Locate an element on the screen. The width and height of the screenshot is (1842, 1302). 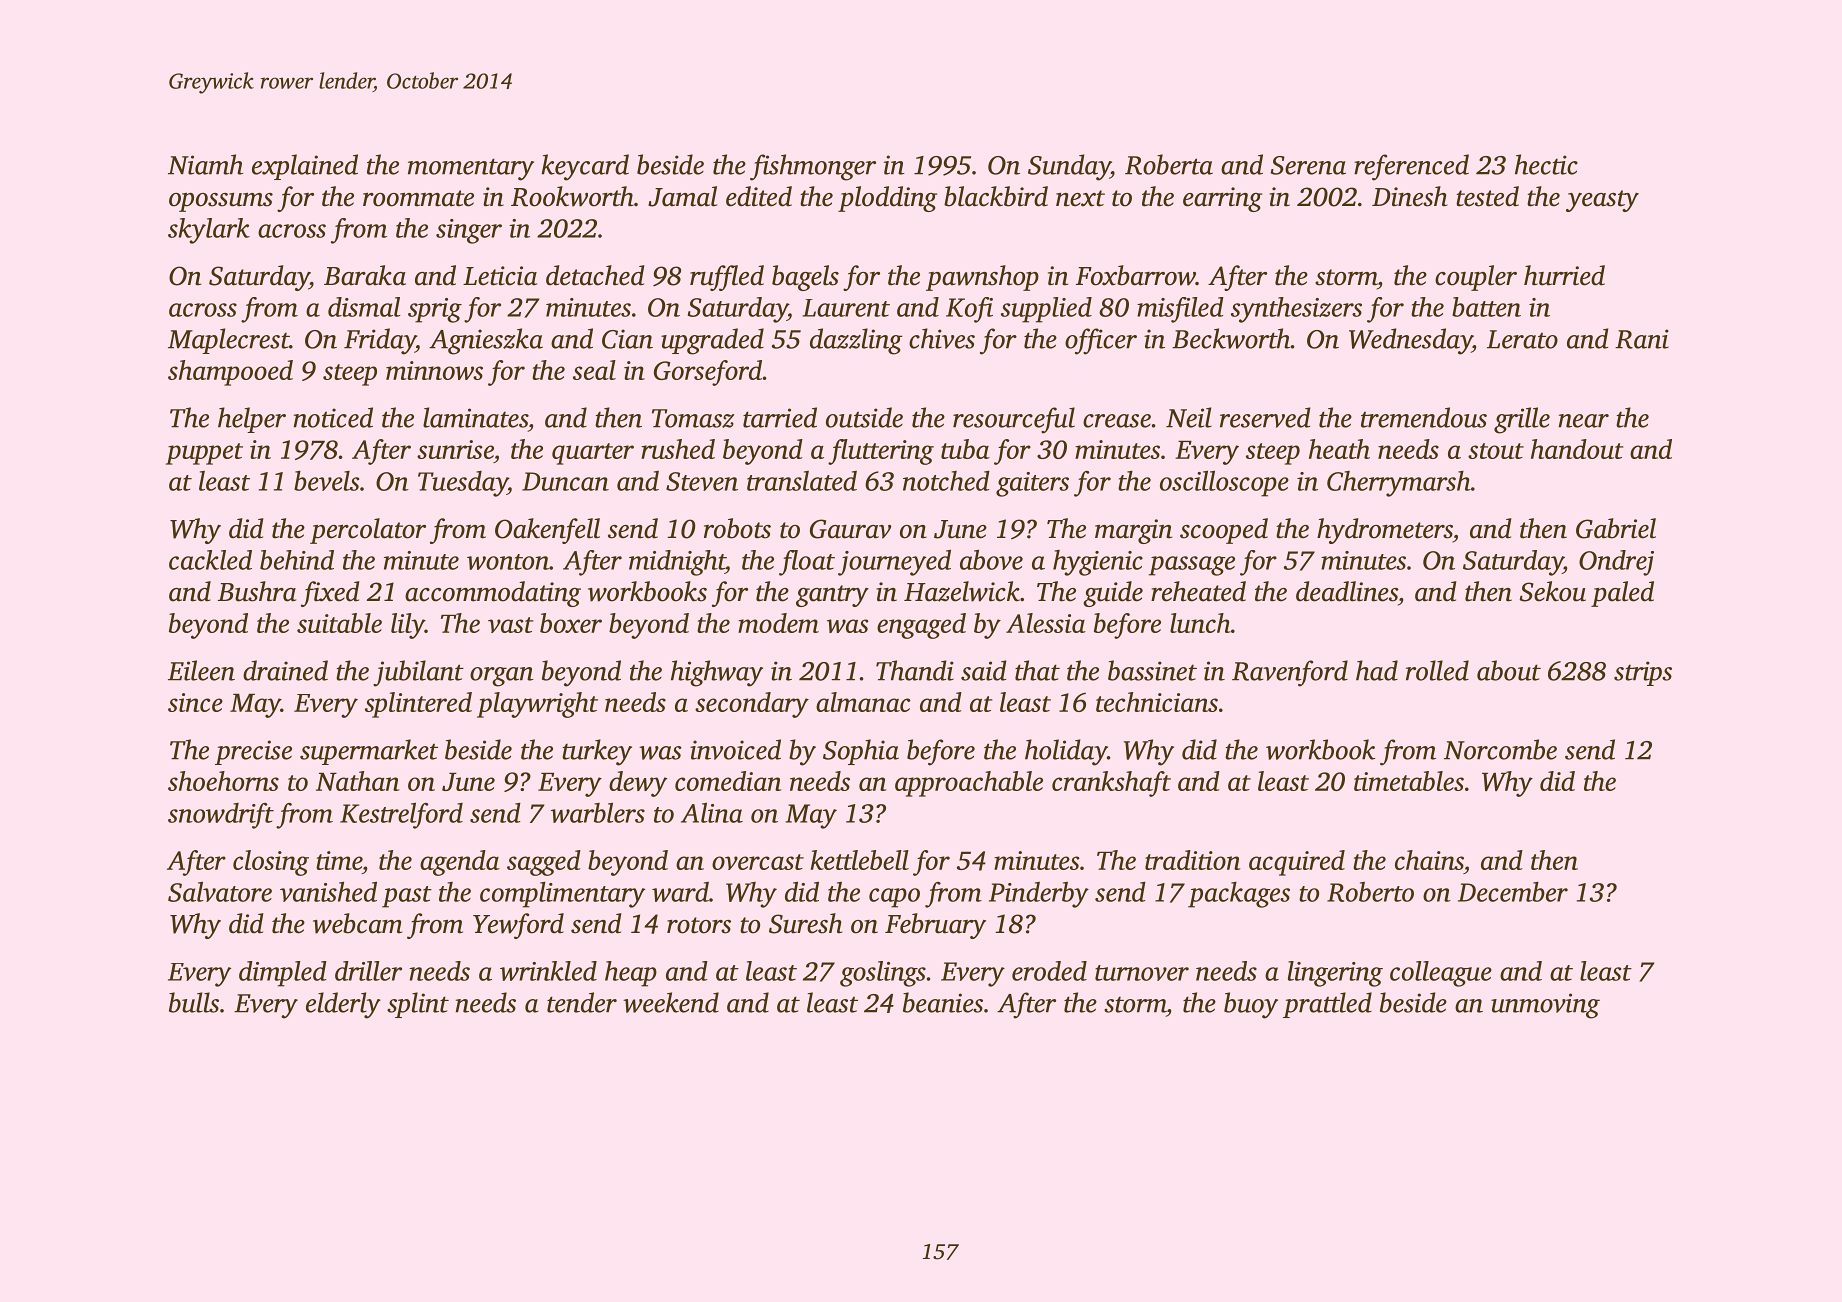
momentary is located at coordinates (471, 169).
